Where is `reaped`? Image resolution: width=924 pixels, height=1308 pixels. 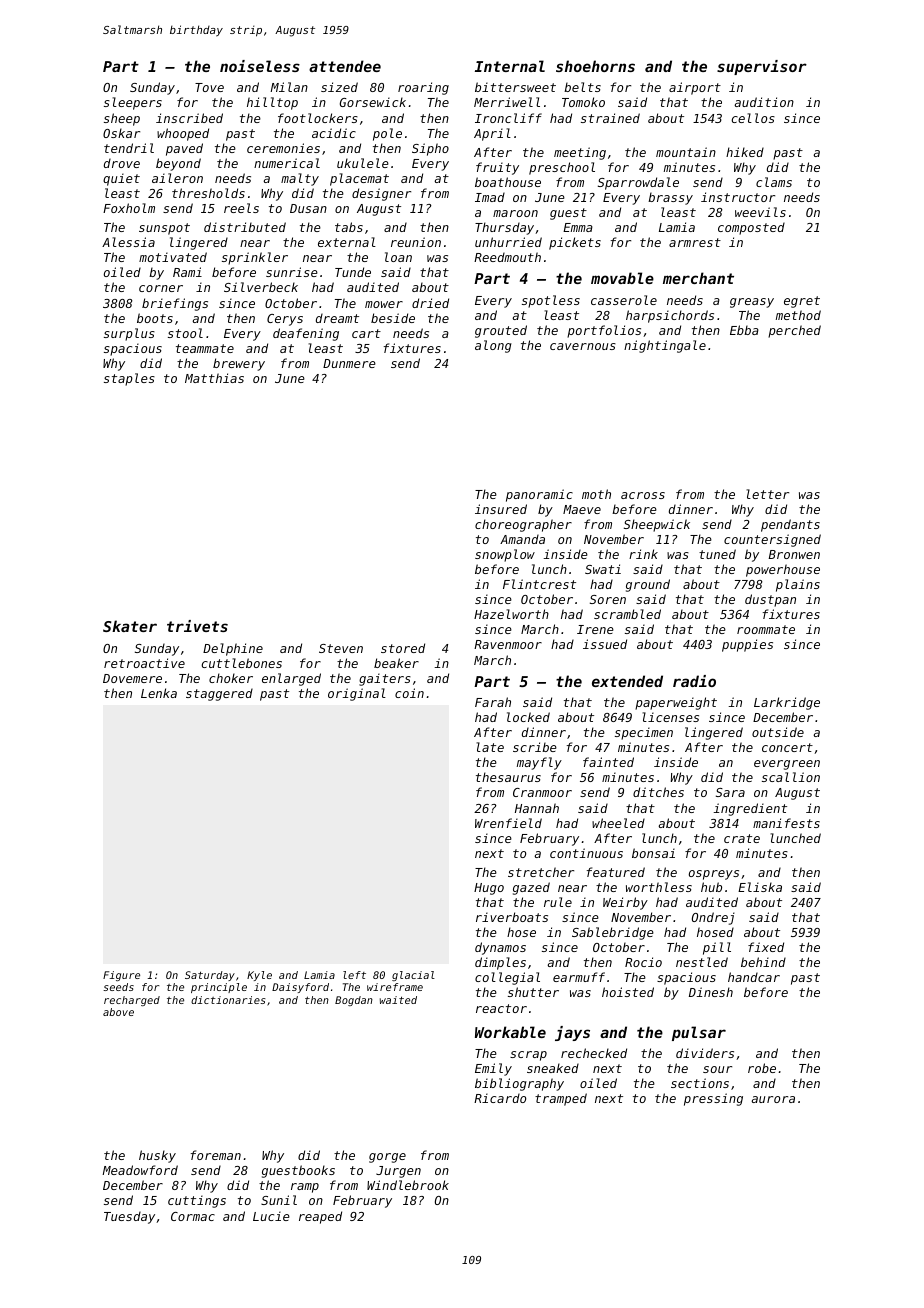 reaped is located at coordinates (320, 1217).
